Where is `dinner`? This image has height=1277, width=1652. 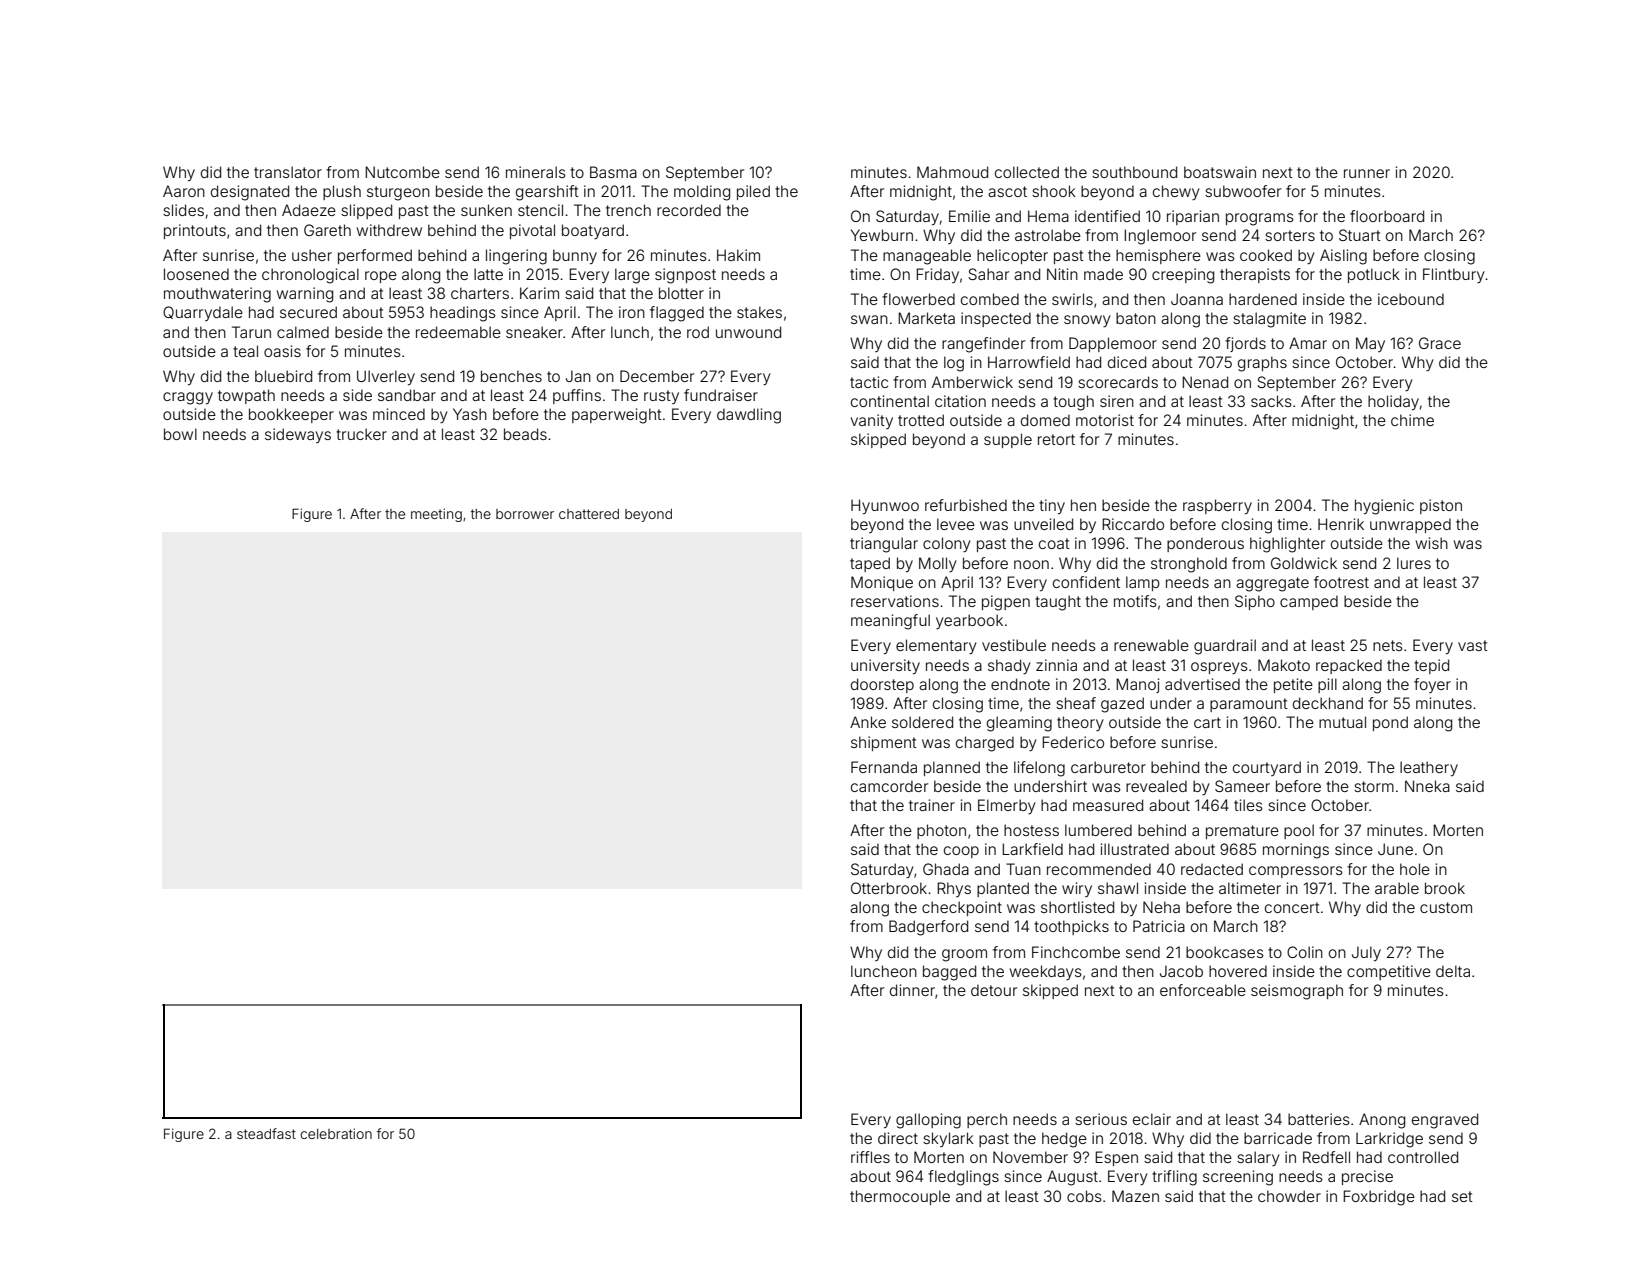
dinner is located at coordinates (912, 990).
